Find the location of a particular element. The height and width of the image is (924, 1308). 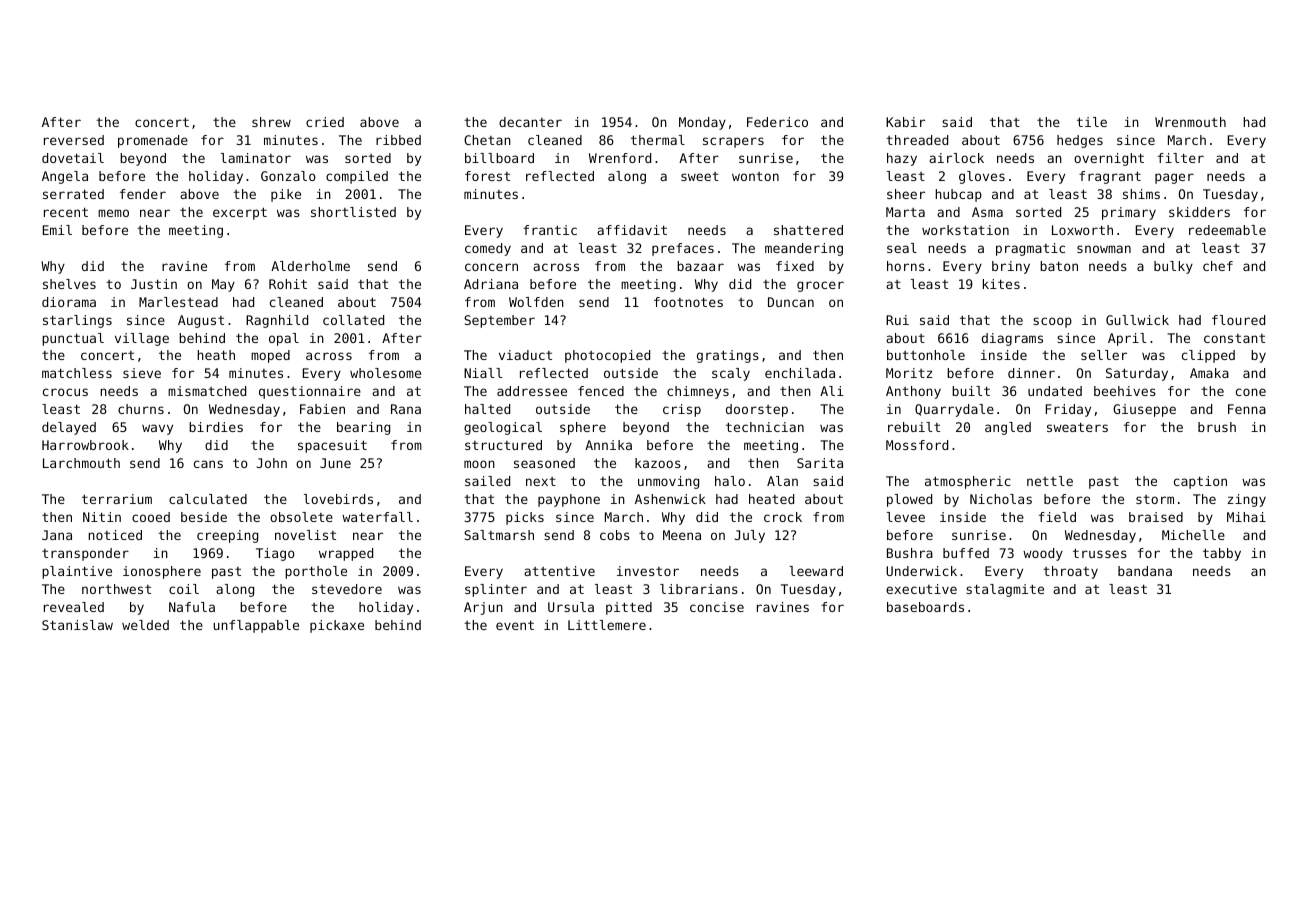

Fabien is located at coordinates (322, 409).
